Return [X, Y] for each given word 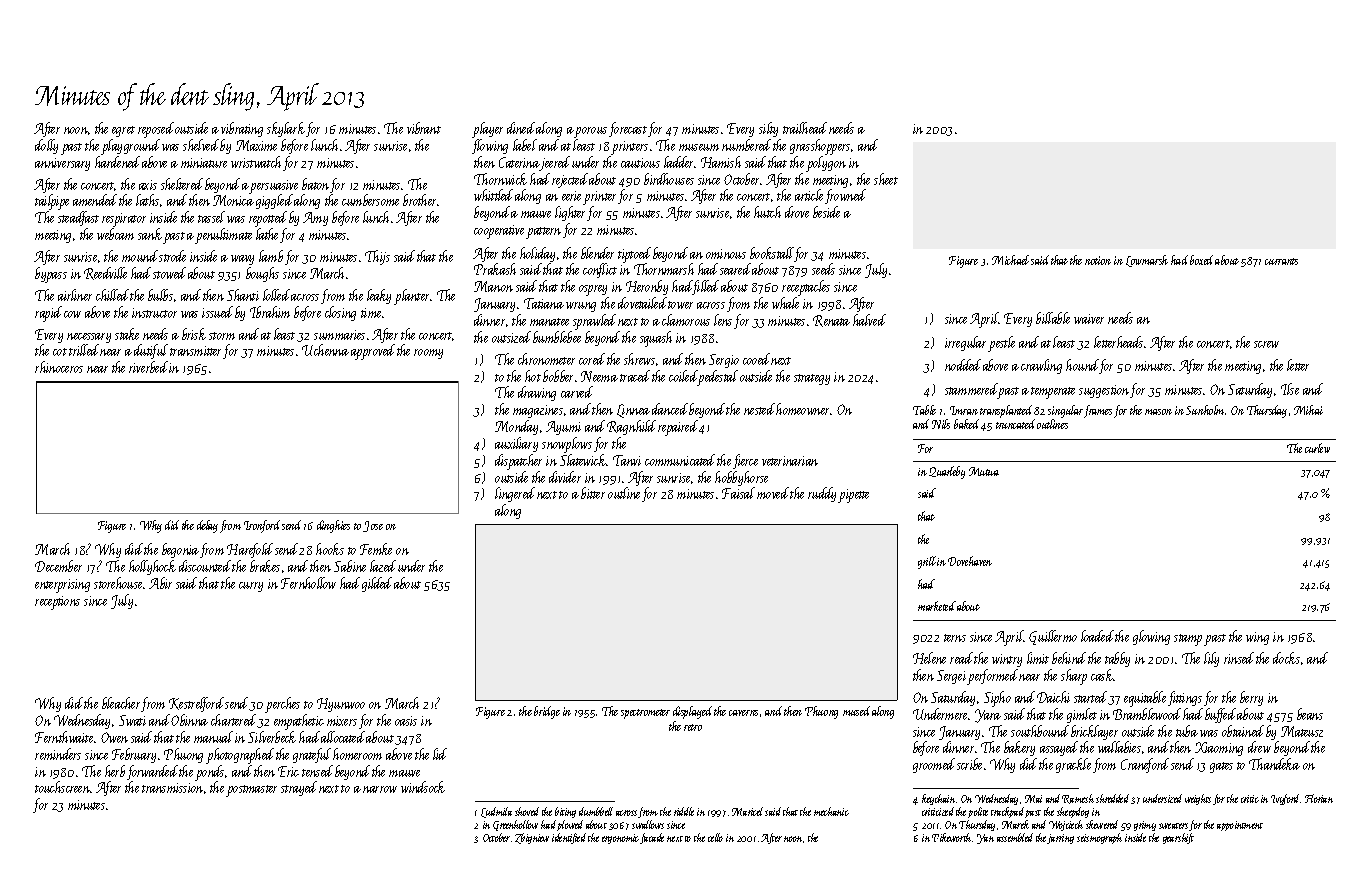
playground [130, 147]
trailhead [805, 128]
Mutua [984, 471]
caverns [743, 713]
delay [207, 526]
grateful [312, 755]
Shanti [243, 295]
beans [1310, 714]
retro [693, 727]
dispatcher [518, 462]
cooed [756, 359]
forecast [628, 129]
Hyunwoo [341, 705]
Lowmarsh [1147, 261]
